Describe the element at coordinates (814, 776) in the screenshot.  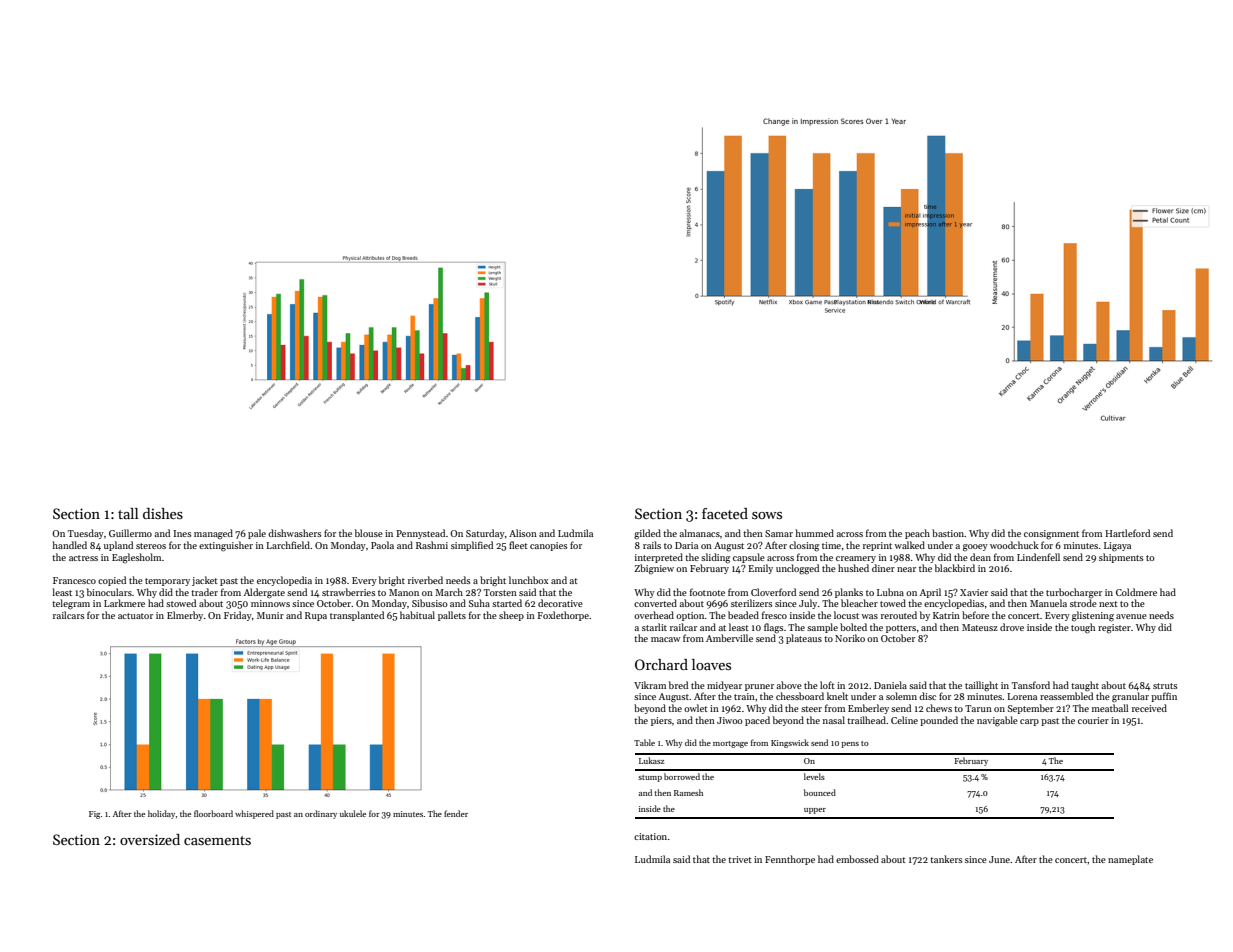
I see `levels` at that location.
